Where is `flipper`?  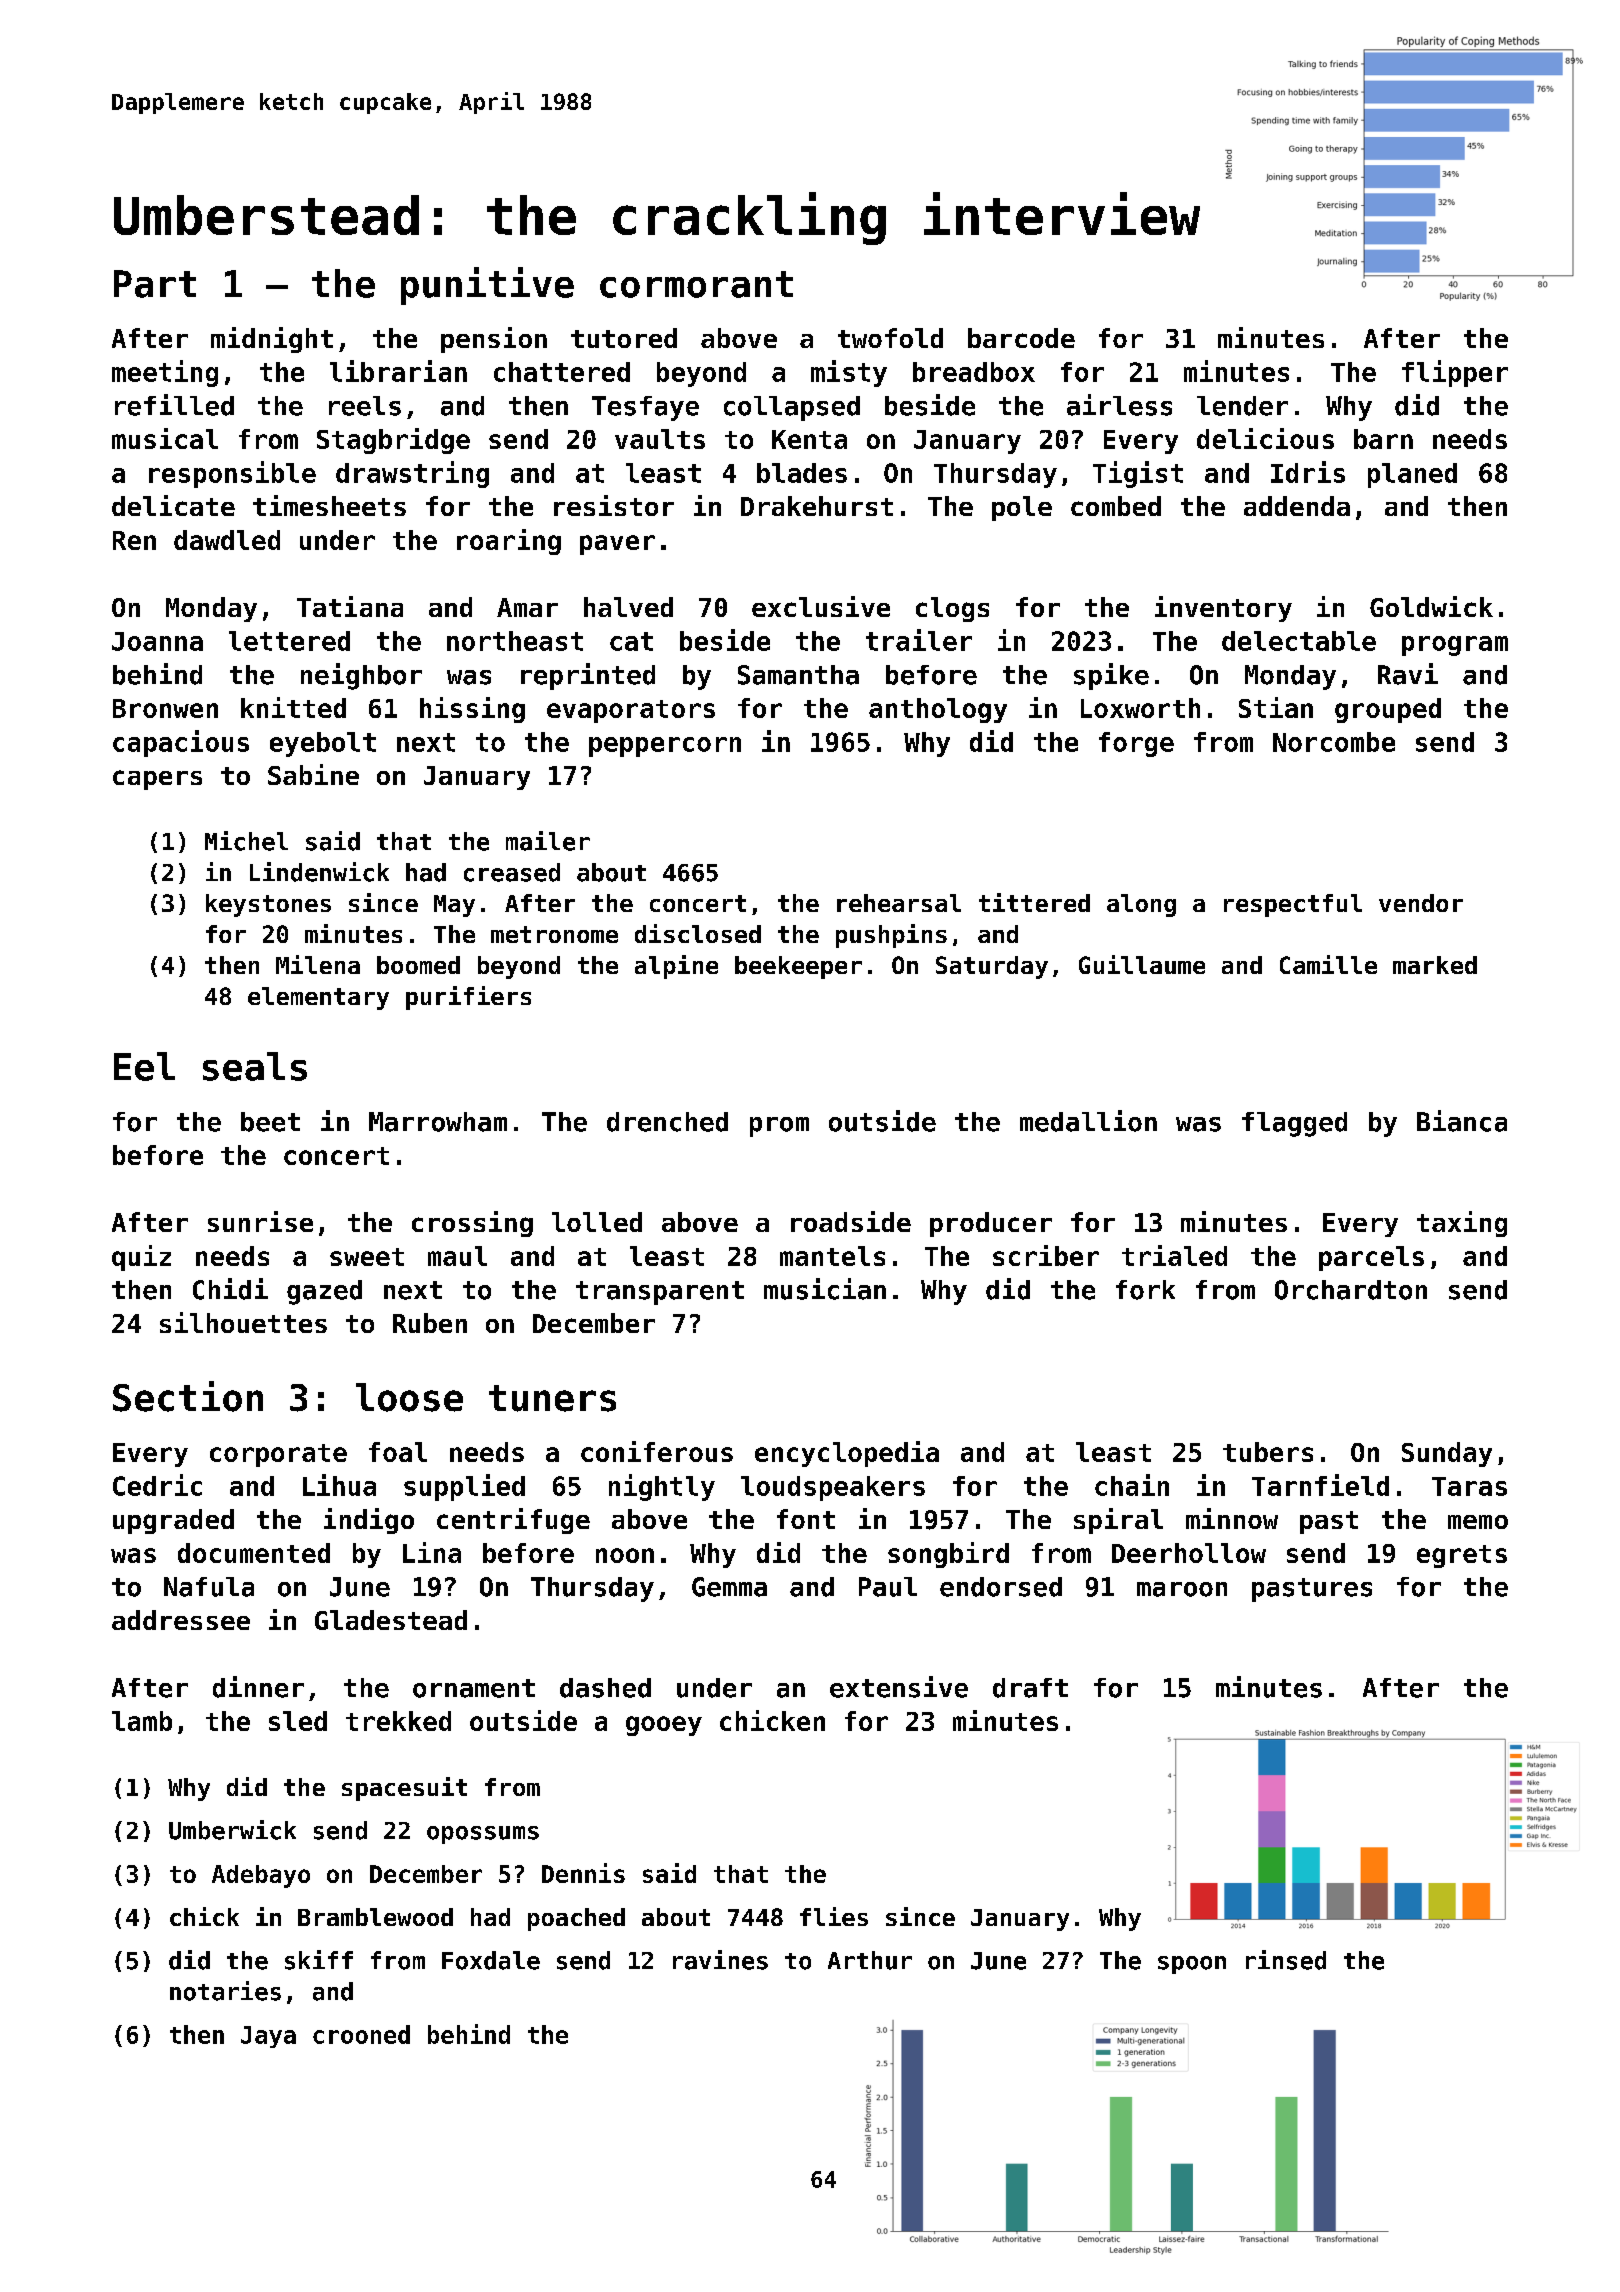 flipper is located at coordinates (1455, 373).
